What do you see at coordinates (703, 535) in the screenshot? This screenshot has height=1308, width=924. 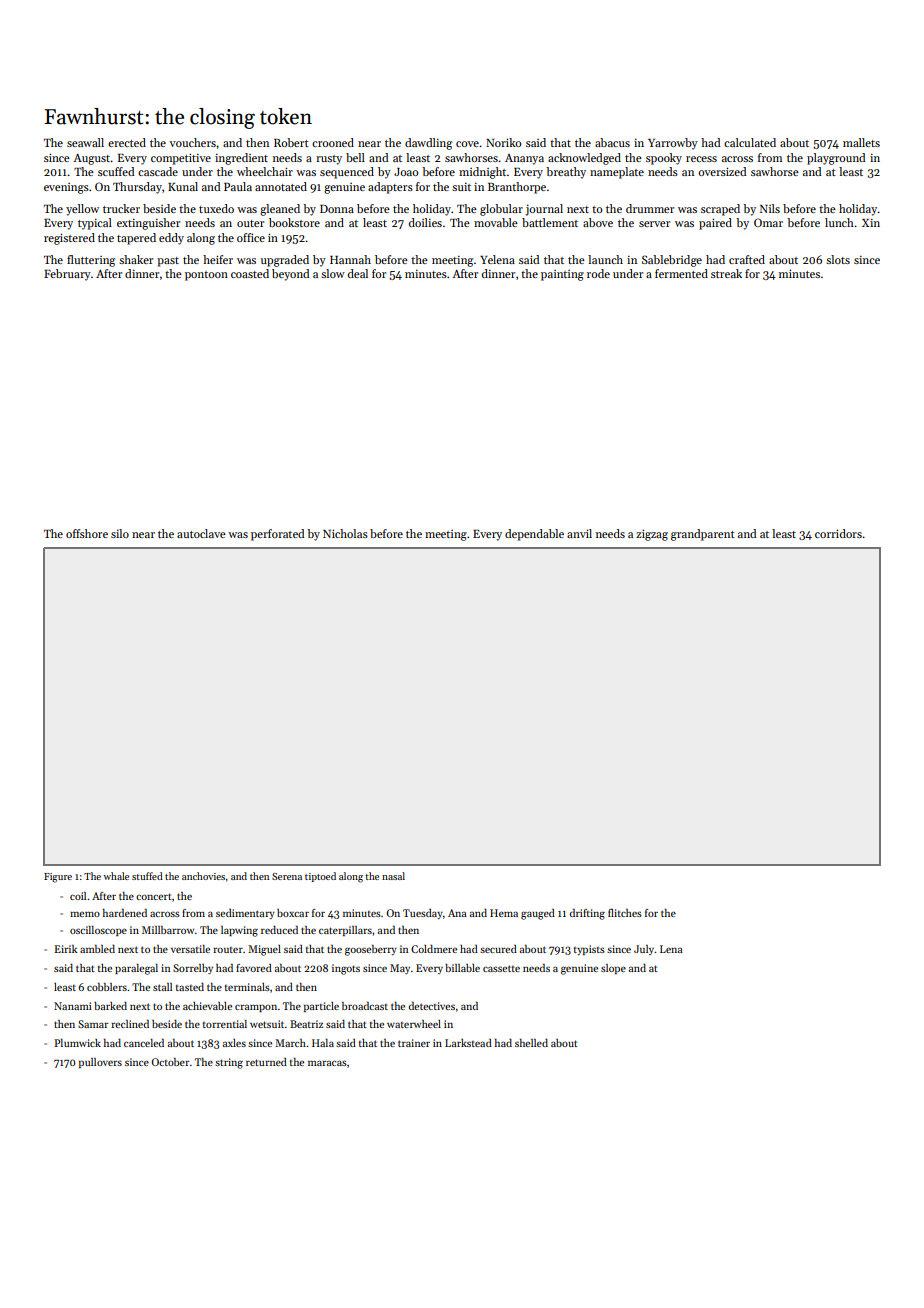 I see `grandparent` at bounding box center [703, 535].
